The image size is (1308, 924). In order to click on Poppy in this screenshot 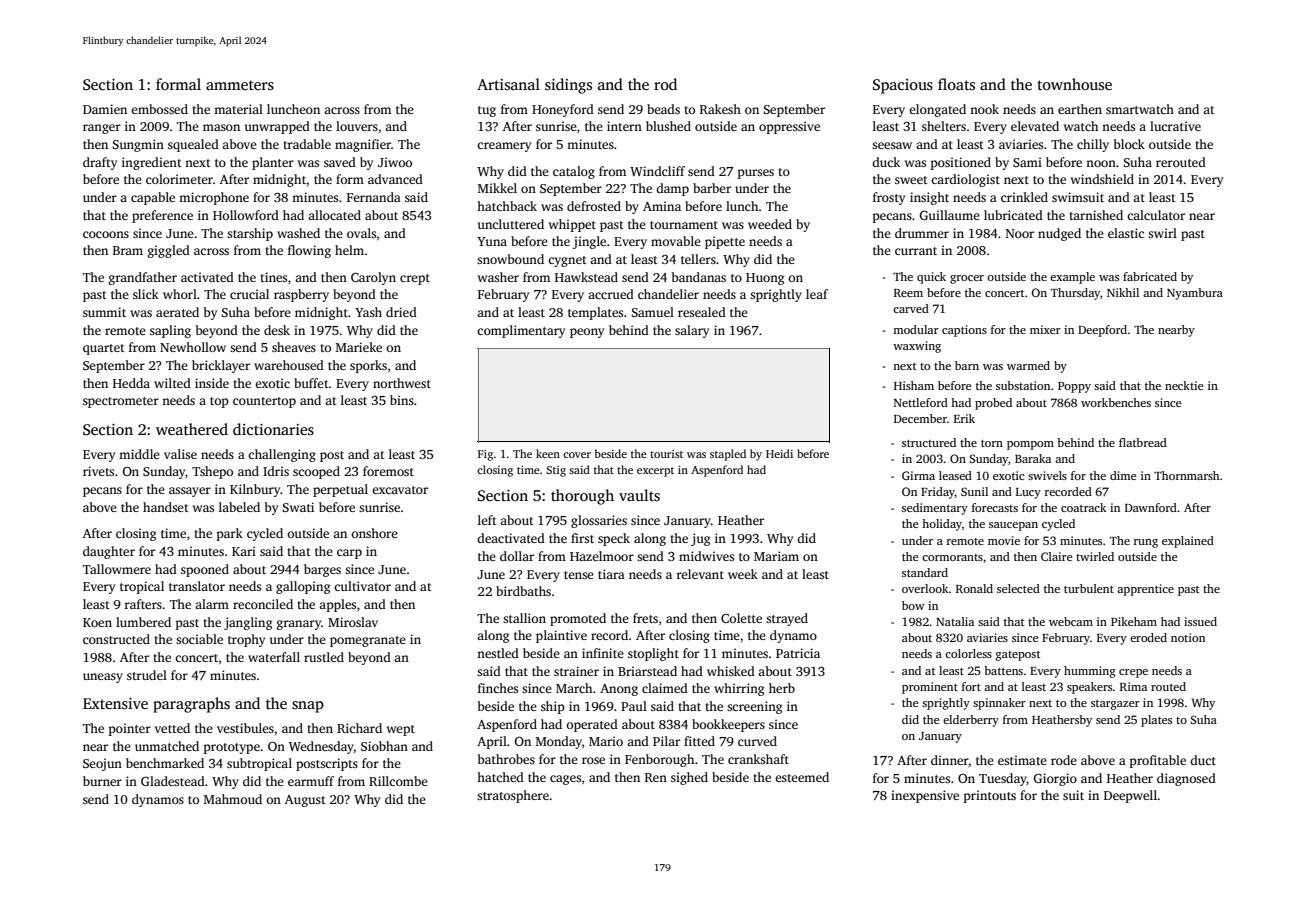, I will do `click(1074, 387)`.
